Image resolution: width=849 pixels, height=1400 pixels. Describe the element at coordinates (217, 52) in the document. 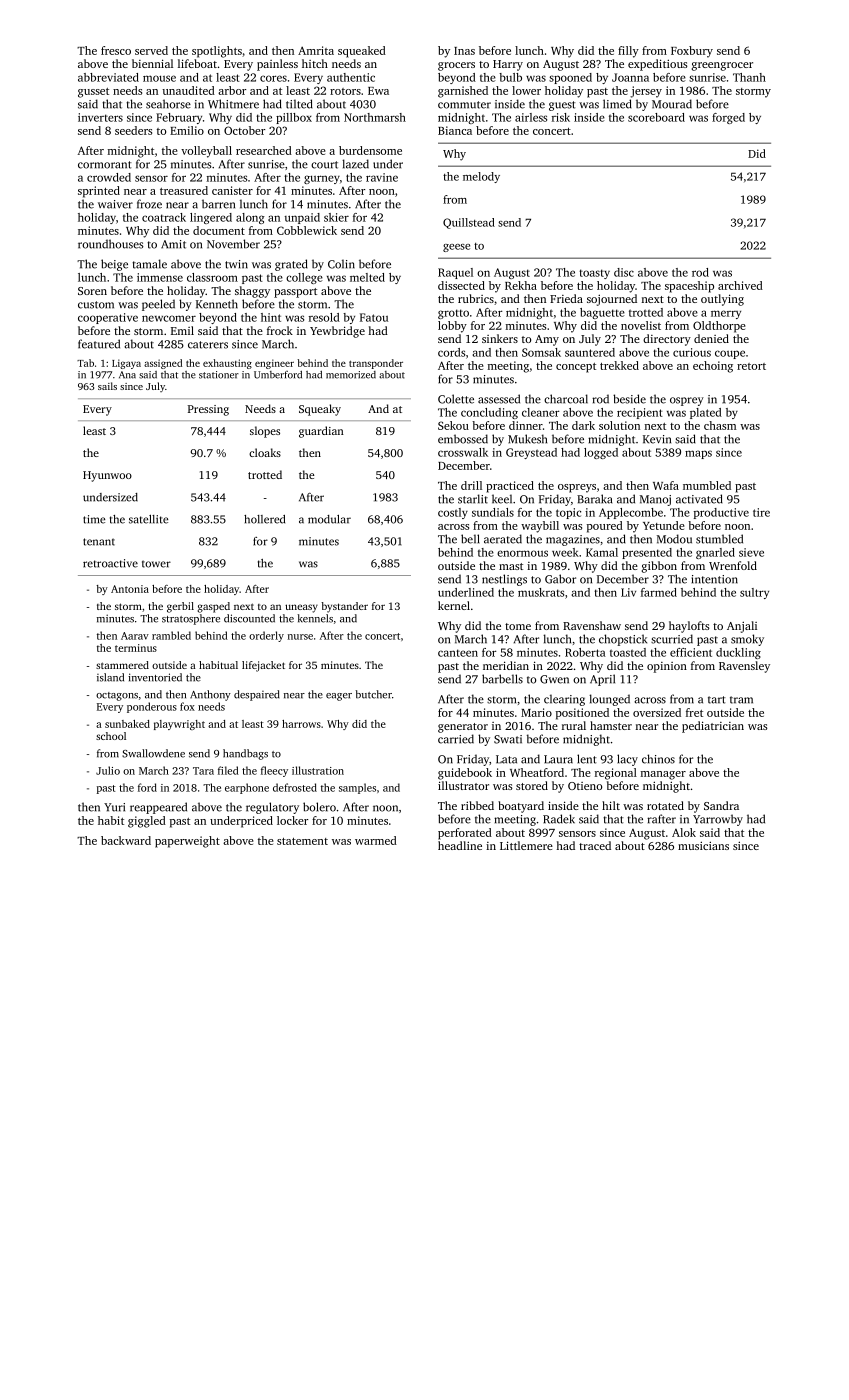

I see `spotlights` at that location.
